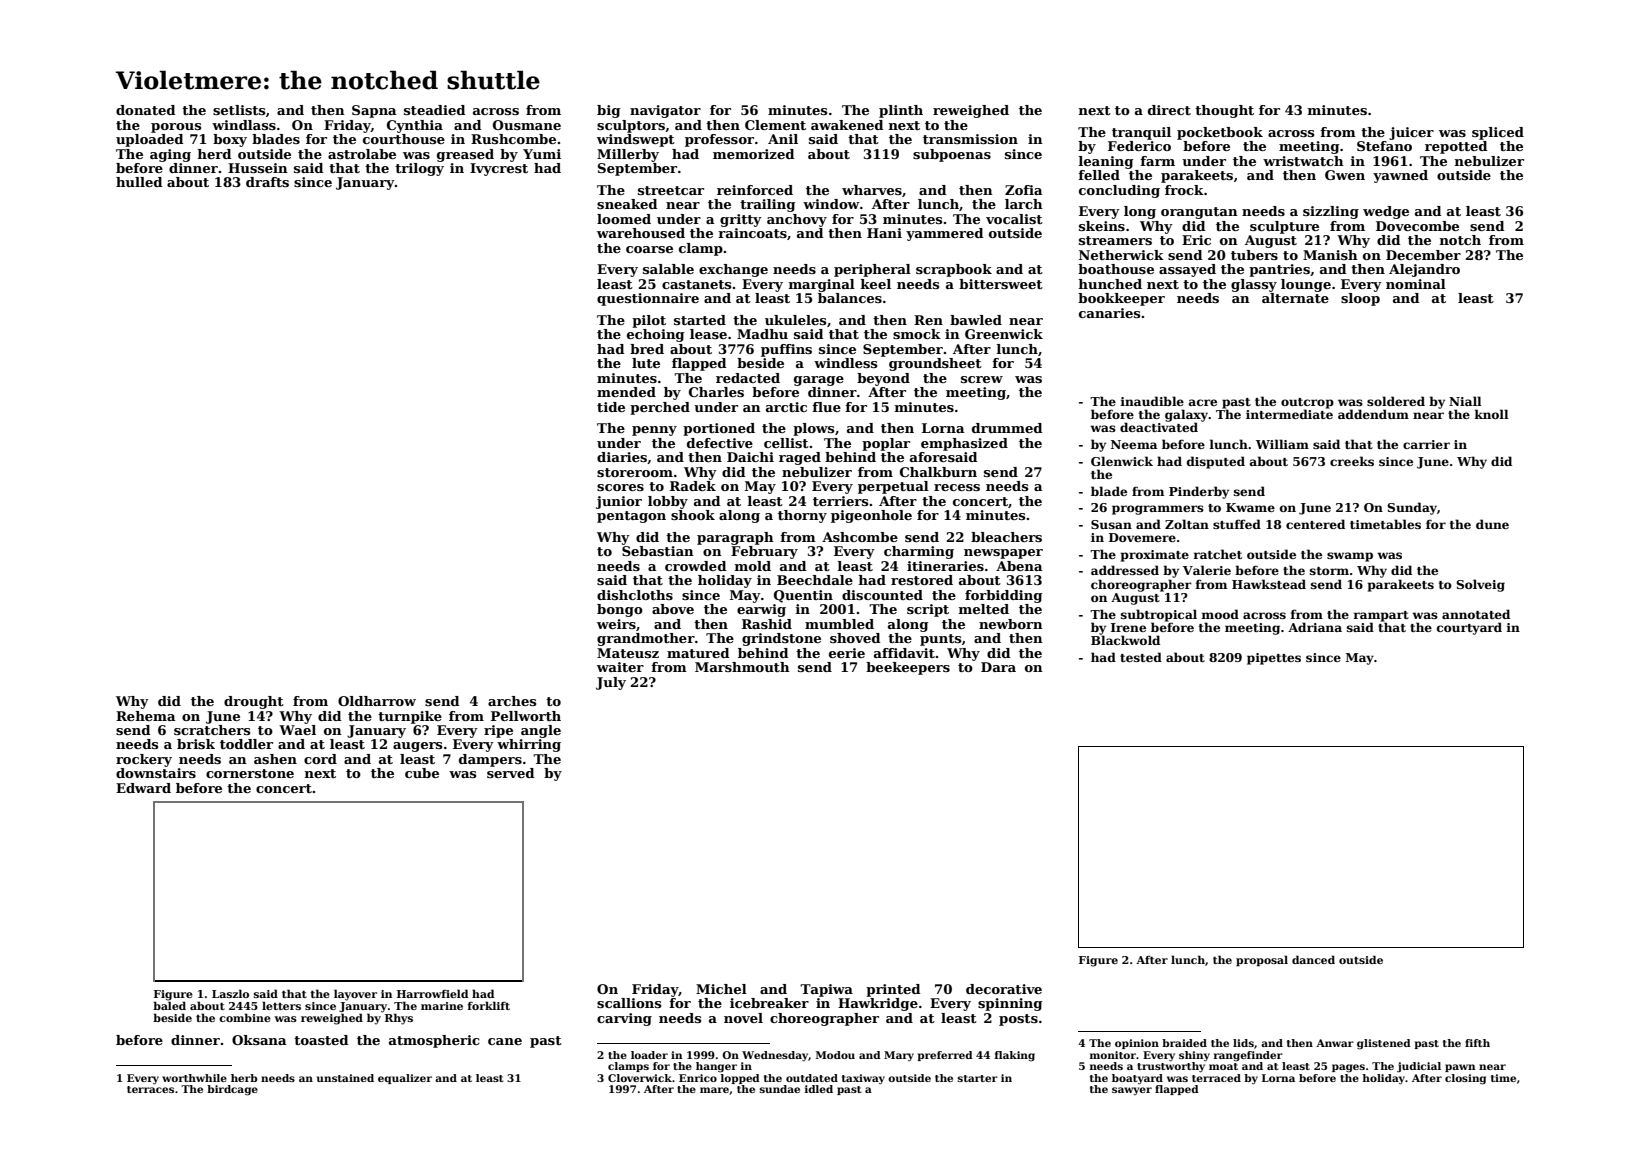 Image resolution: width=1640 pixels, height=1160 pixels. What do you see at coordinates (1465, 401) in the document?
I see `Niall` at bounding box center [1465, 401].
